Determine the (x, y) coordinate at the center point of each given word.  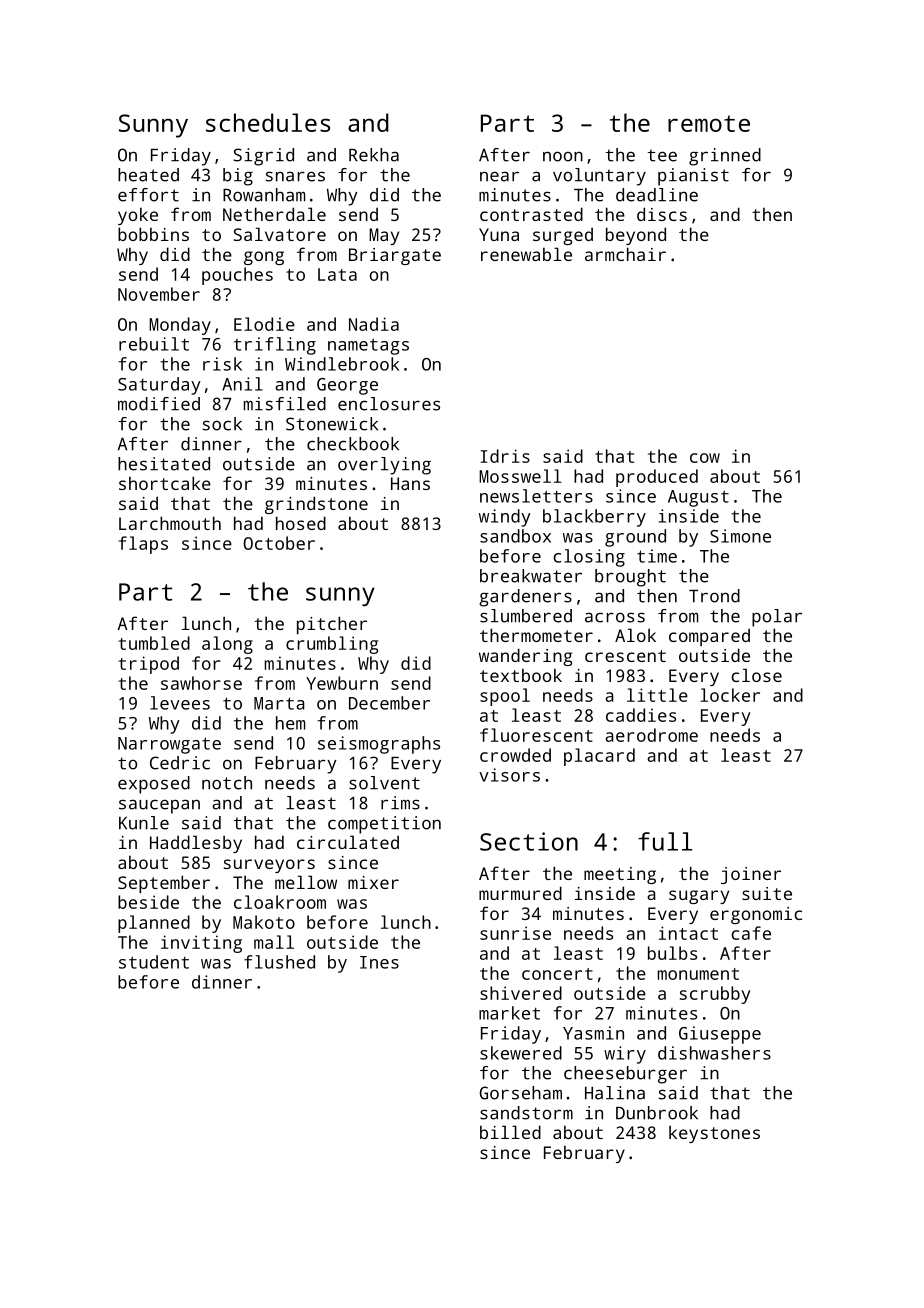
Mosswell (520, 476)
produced (657, 478)
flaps (143, 545)
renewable (526, 254)
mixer (373, 882)
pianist (693, 177)
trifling (275, 346)
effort (148, 195)
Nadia (374, 324)
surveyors (269, 866)
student (154, 962)
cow (705, 458)
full (665, 841)
